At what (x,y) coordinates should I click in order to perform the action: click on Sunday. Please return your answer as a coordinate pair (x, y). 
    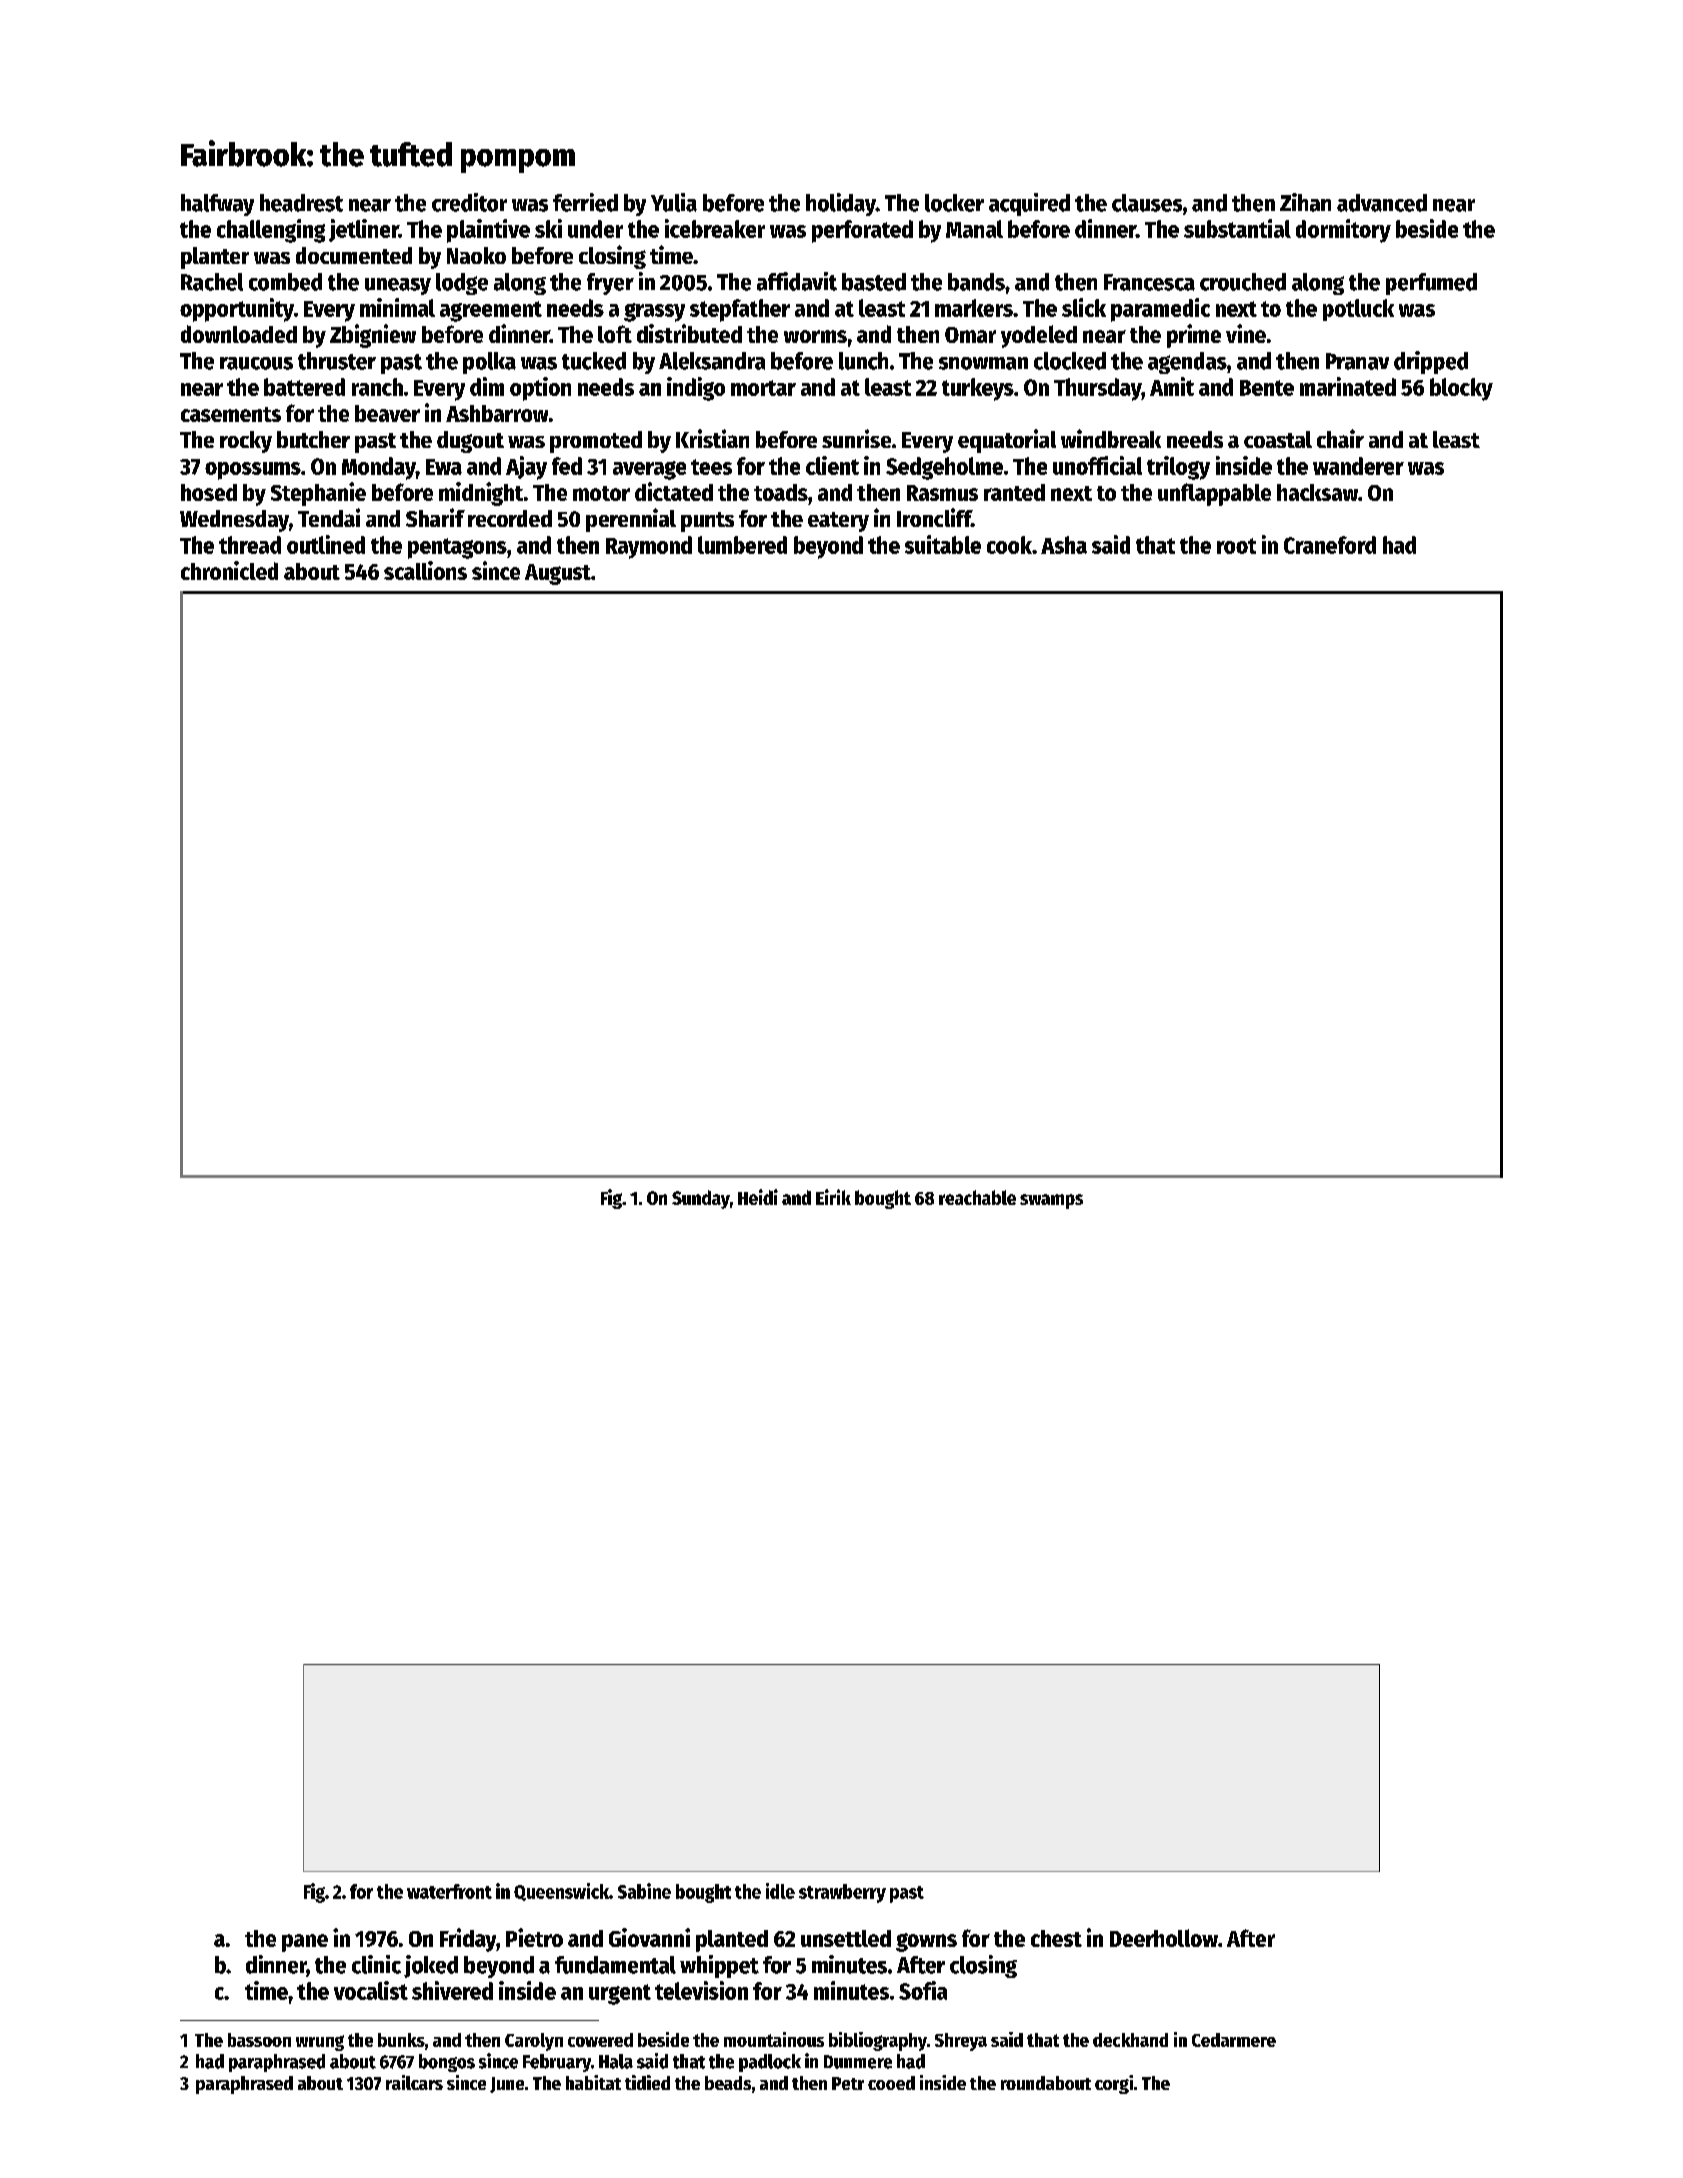
    Looking at the image, I should click on (701, 1199).
